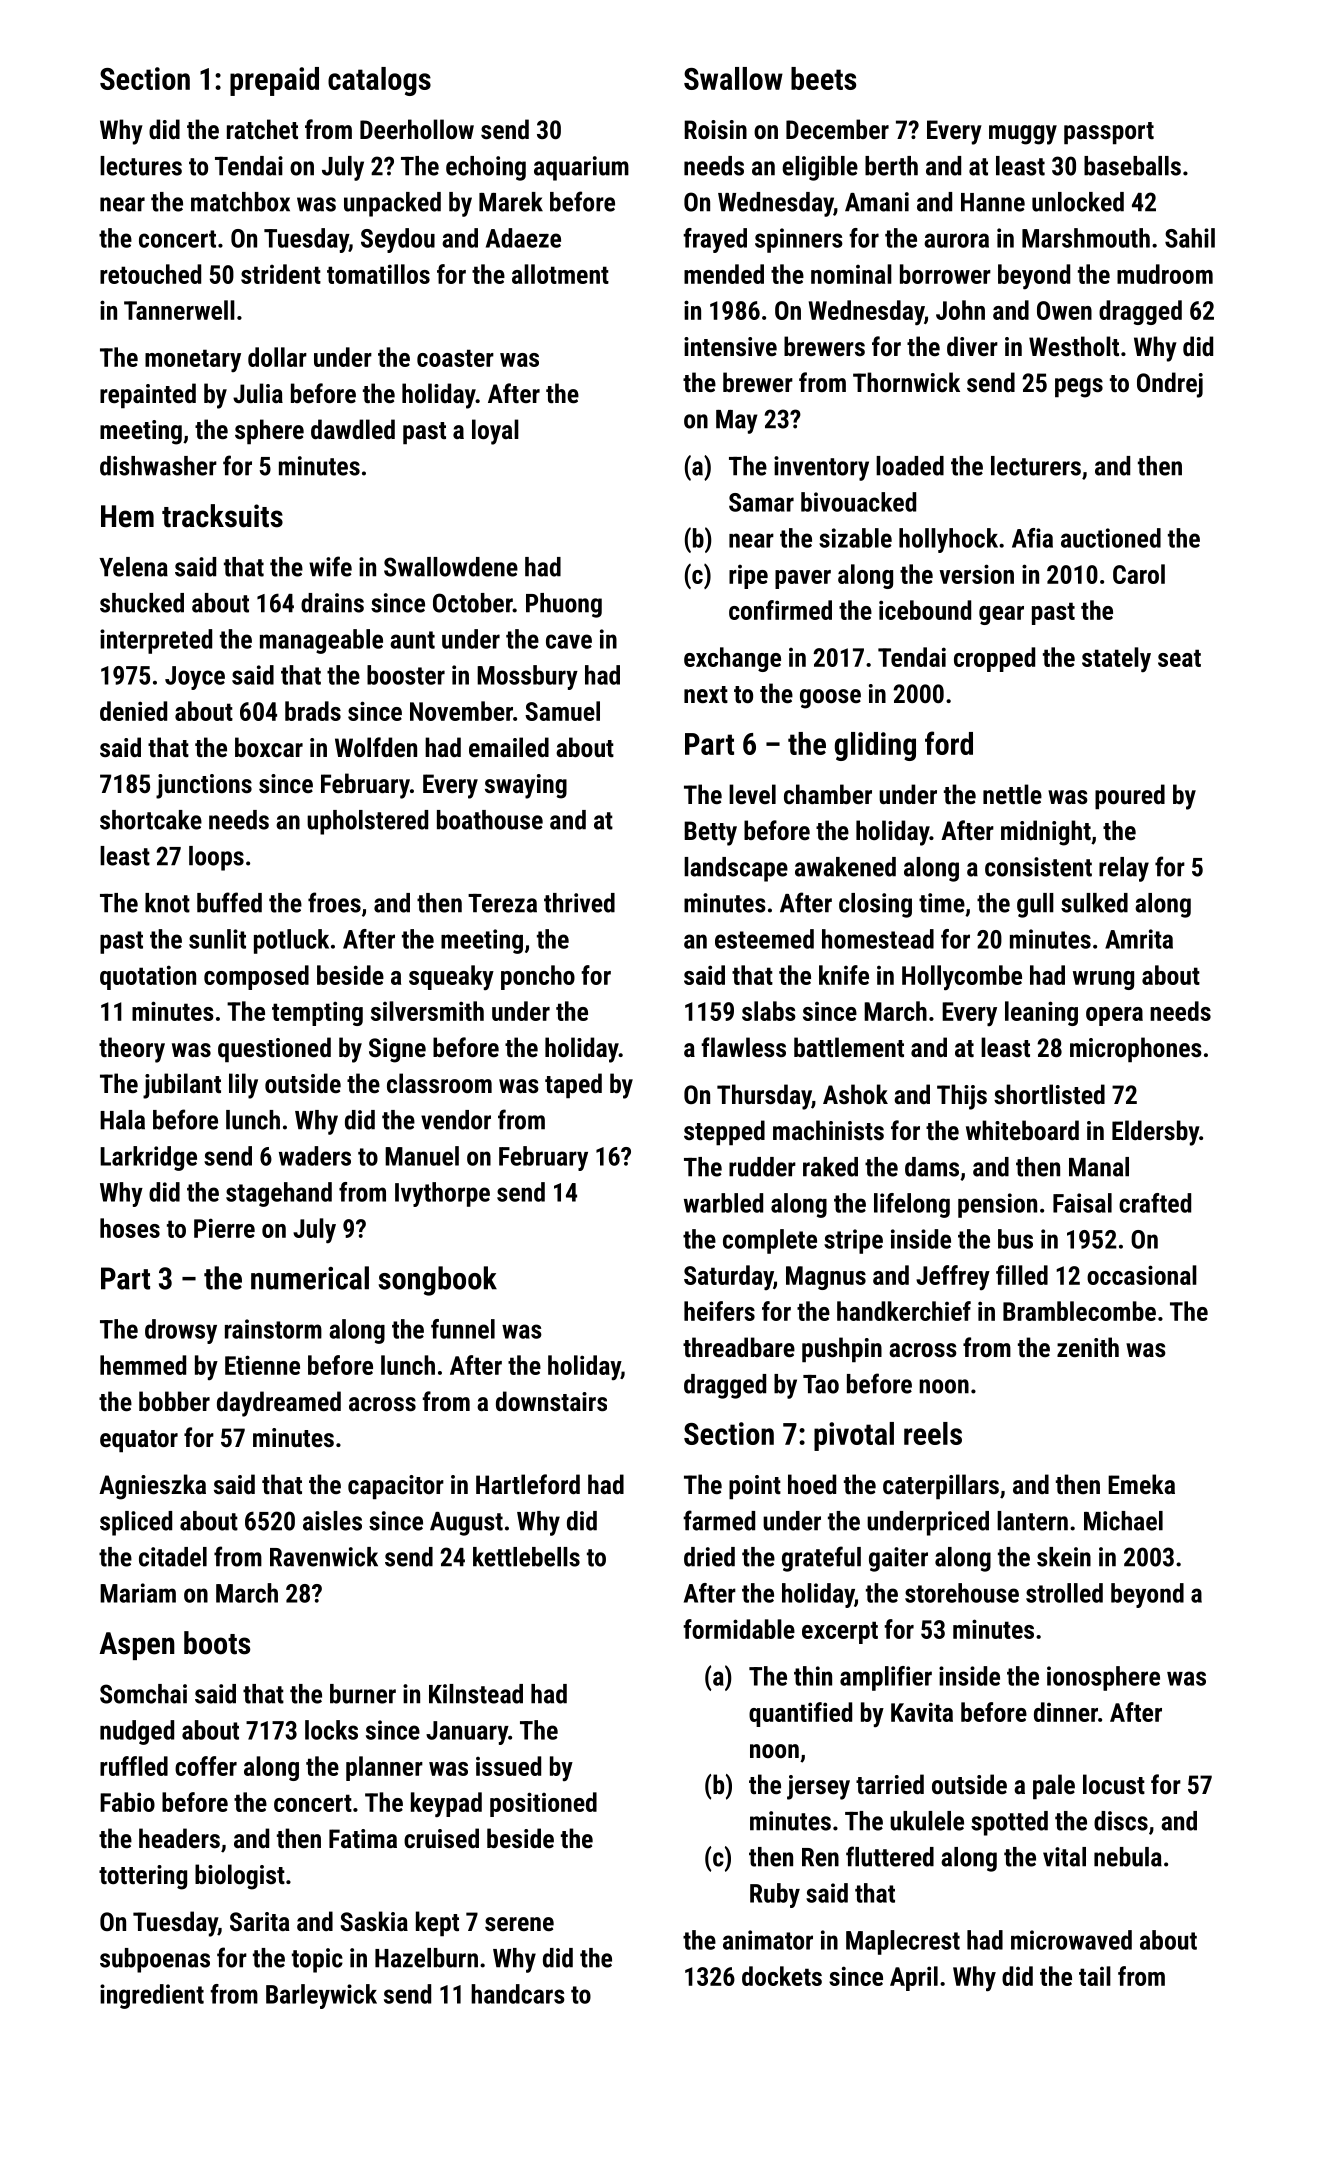 The width and height of the page is (1317, 2169). What do you see at coordinates (736, 869) in the page?
I see `landscape` at bounding box center [736, 869].
